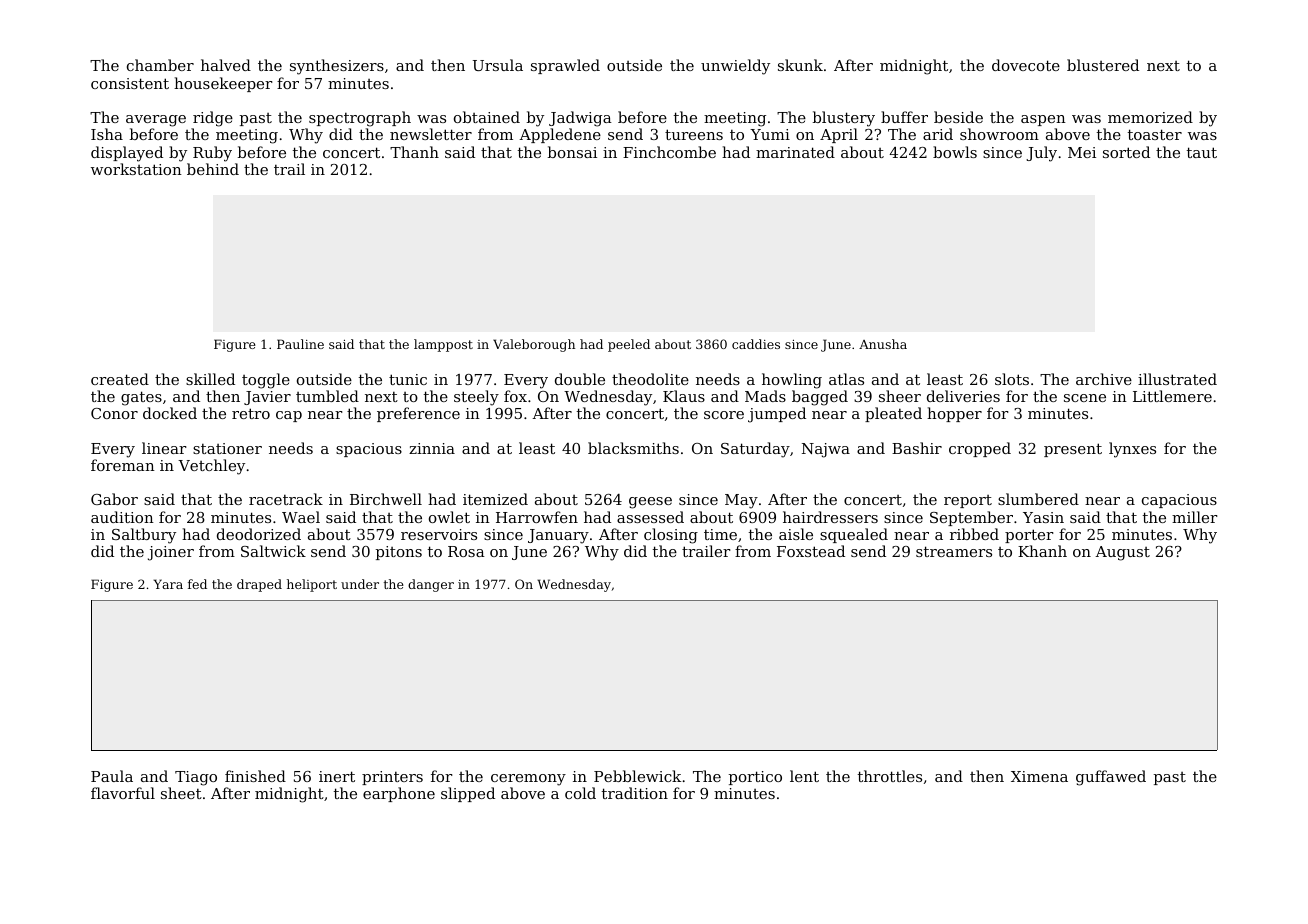  I want to click on Thanh, so click(414, 152).
